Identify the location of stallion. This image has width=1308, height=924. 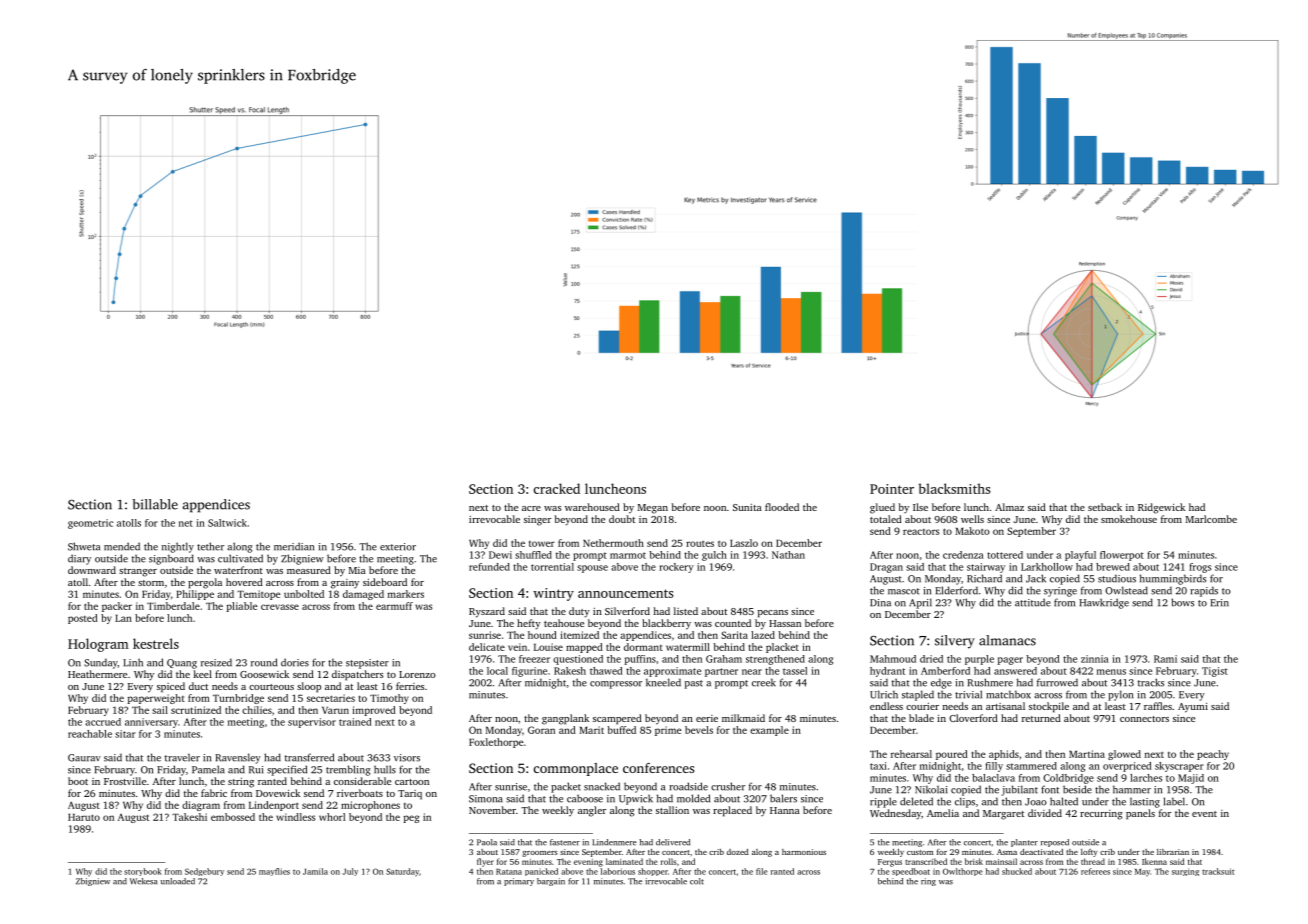
(672, 810).
